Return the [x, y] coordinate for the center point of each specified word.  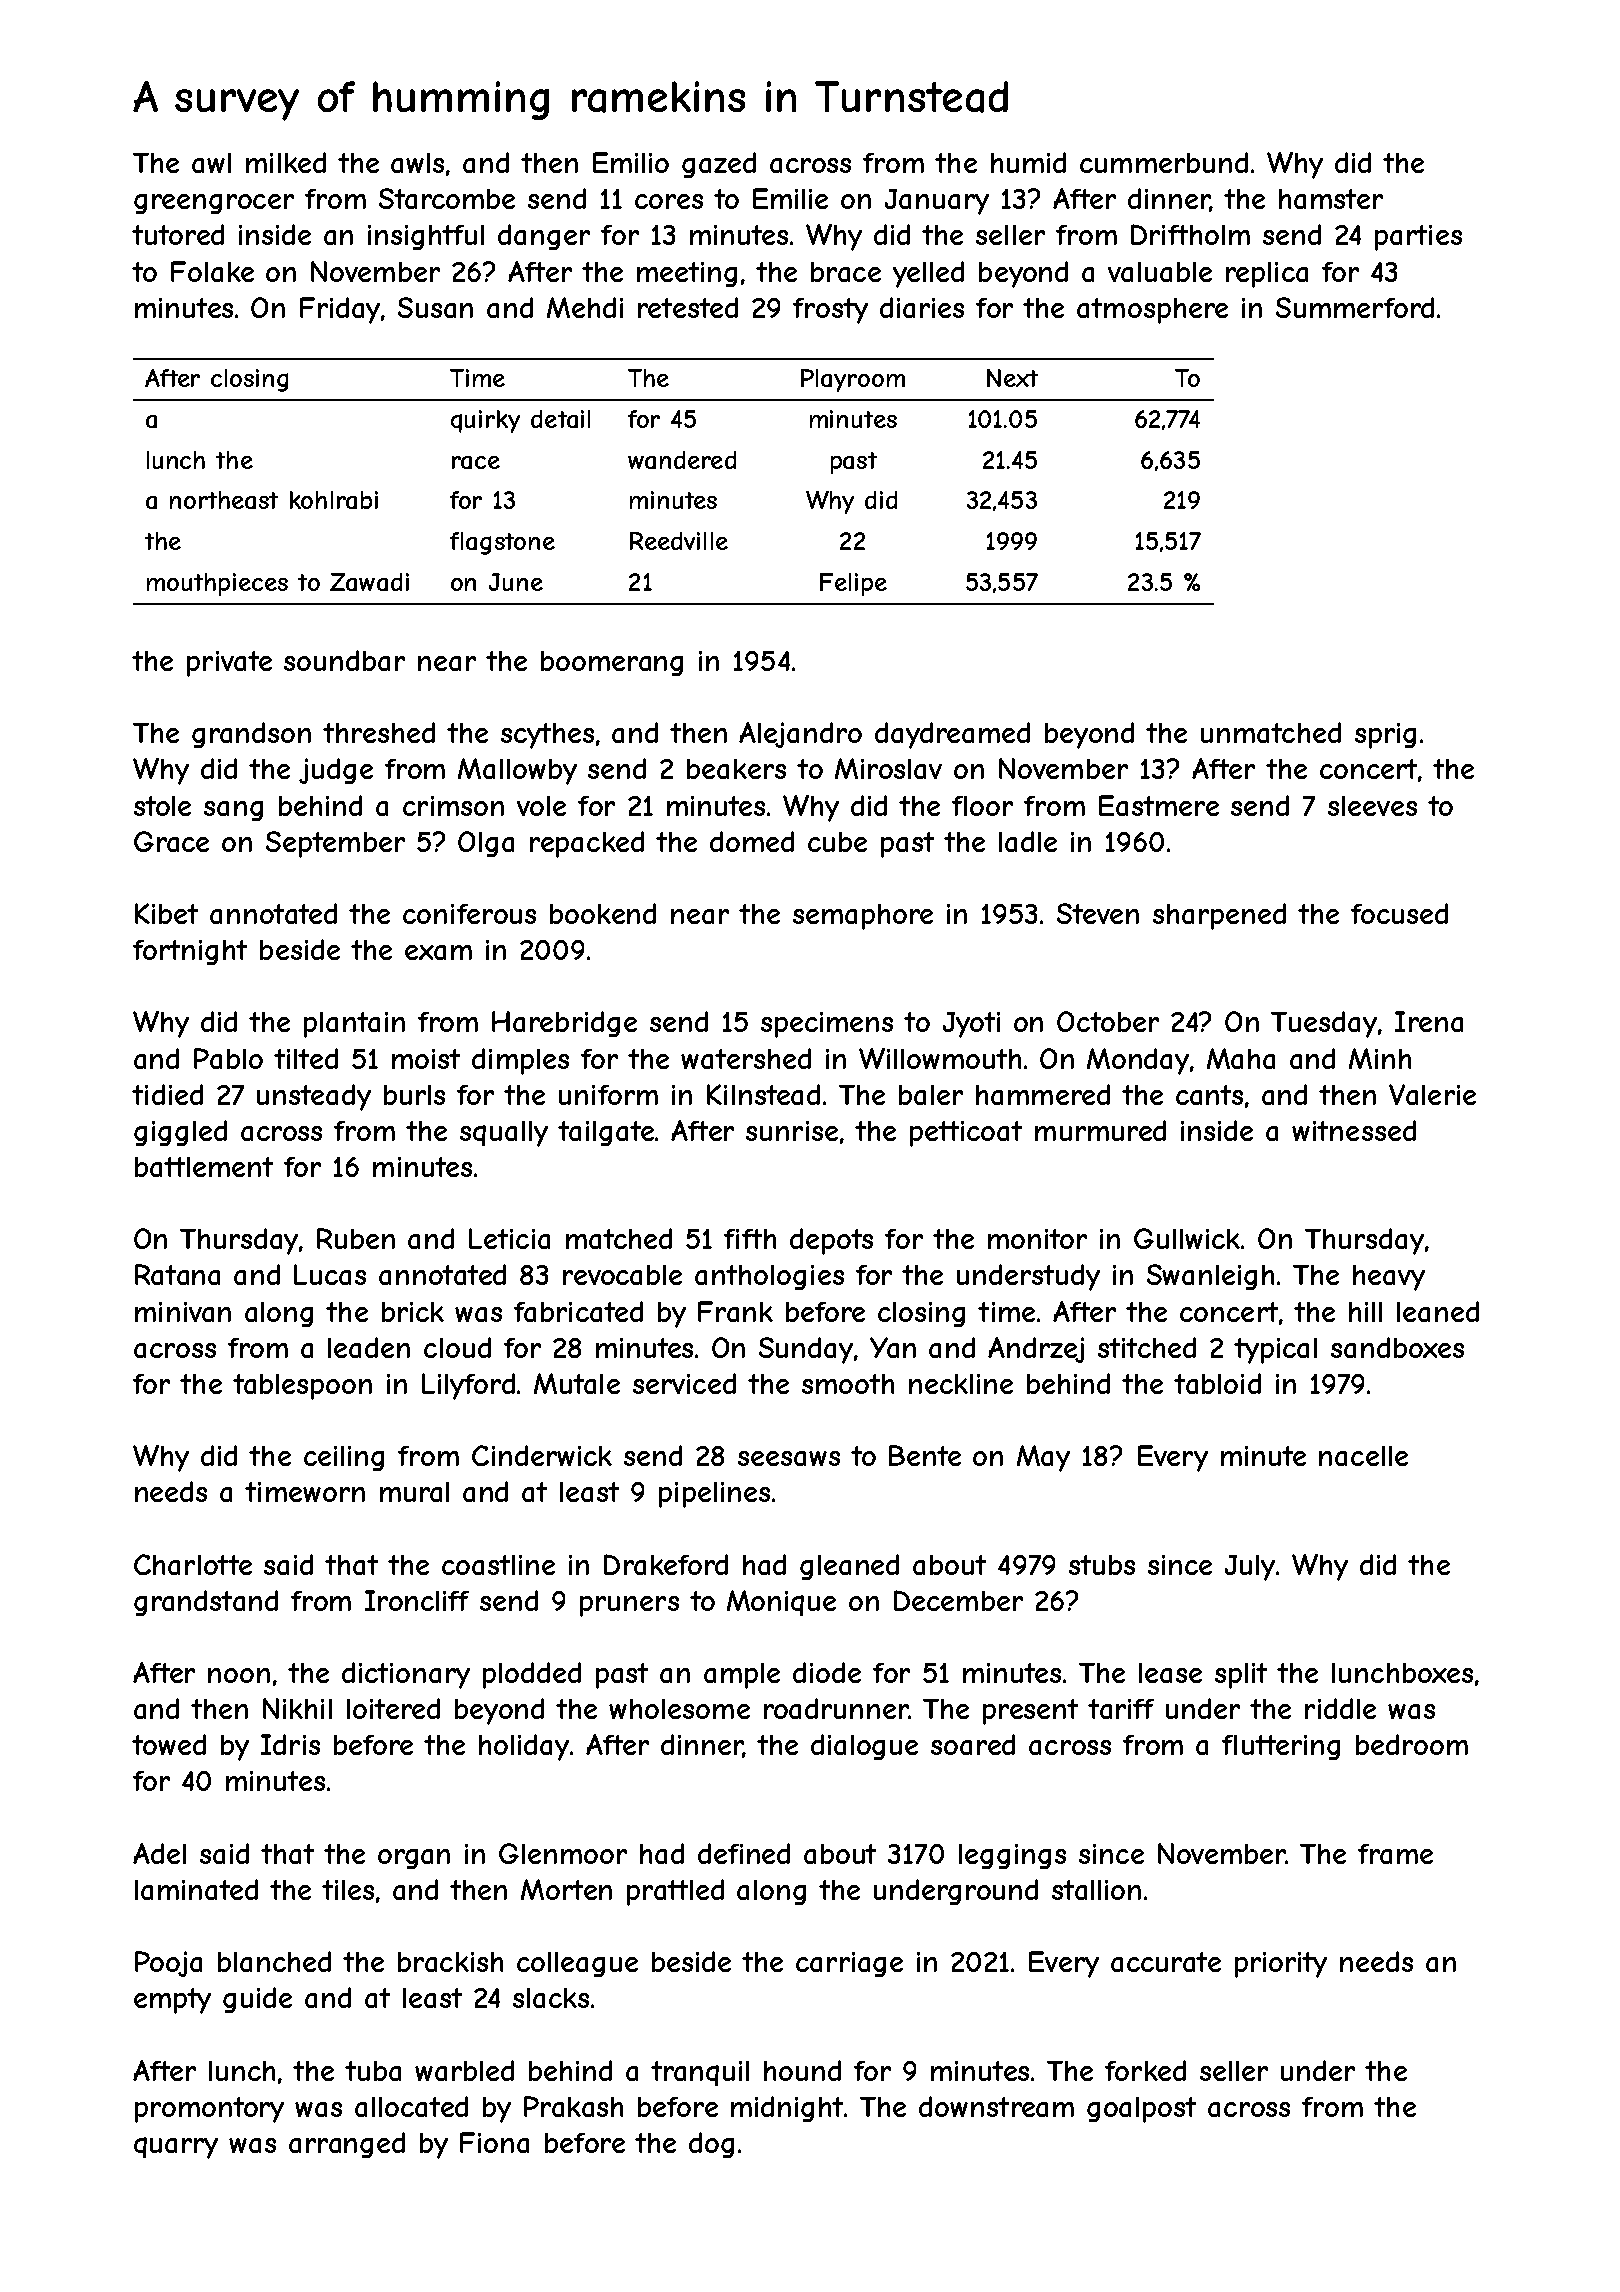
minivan [183, 1312]
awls [417, 163]
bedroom [1412, 1744]
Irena [1429, 1021]
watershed [746, 1058]
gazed [719, 165]
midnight [788, 2109]
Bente [925, 1455]
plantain [354, 1025]
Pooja [168, 1964]
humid [1028, 162]
